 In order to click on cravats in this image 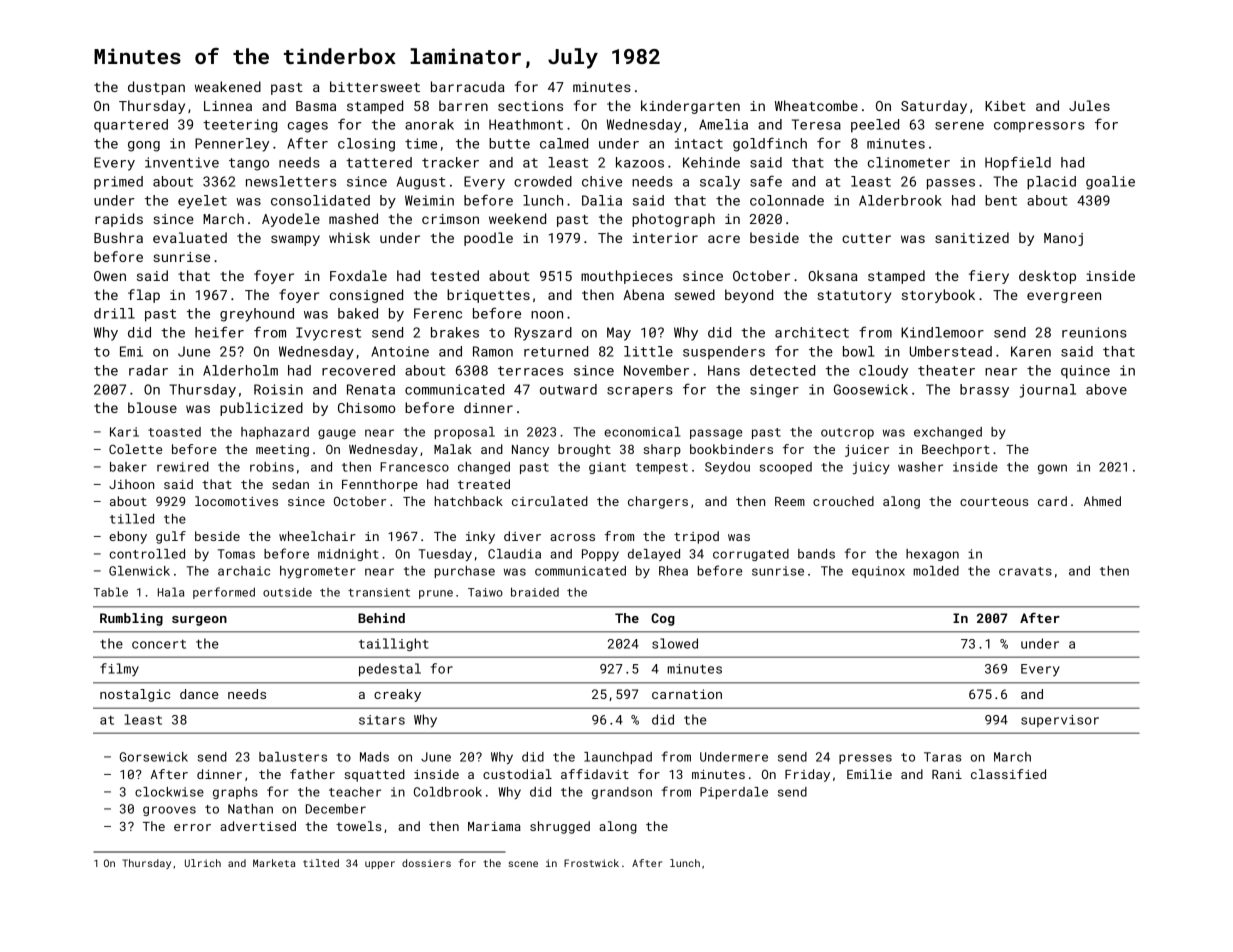, I will do `click(1025, 571)`.
